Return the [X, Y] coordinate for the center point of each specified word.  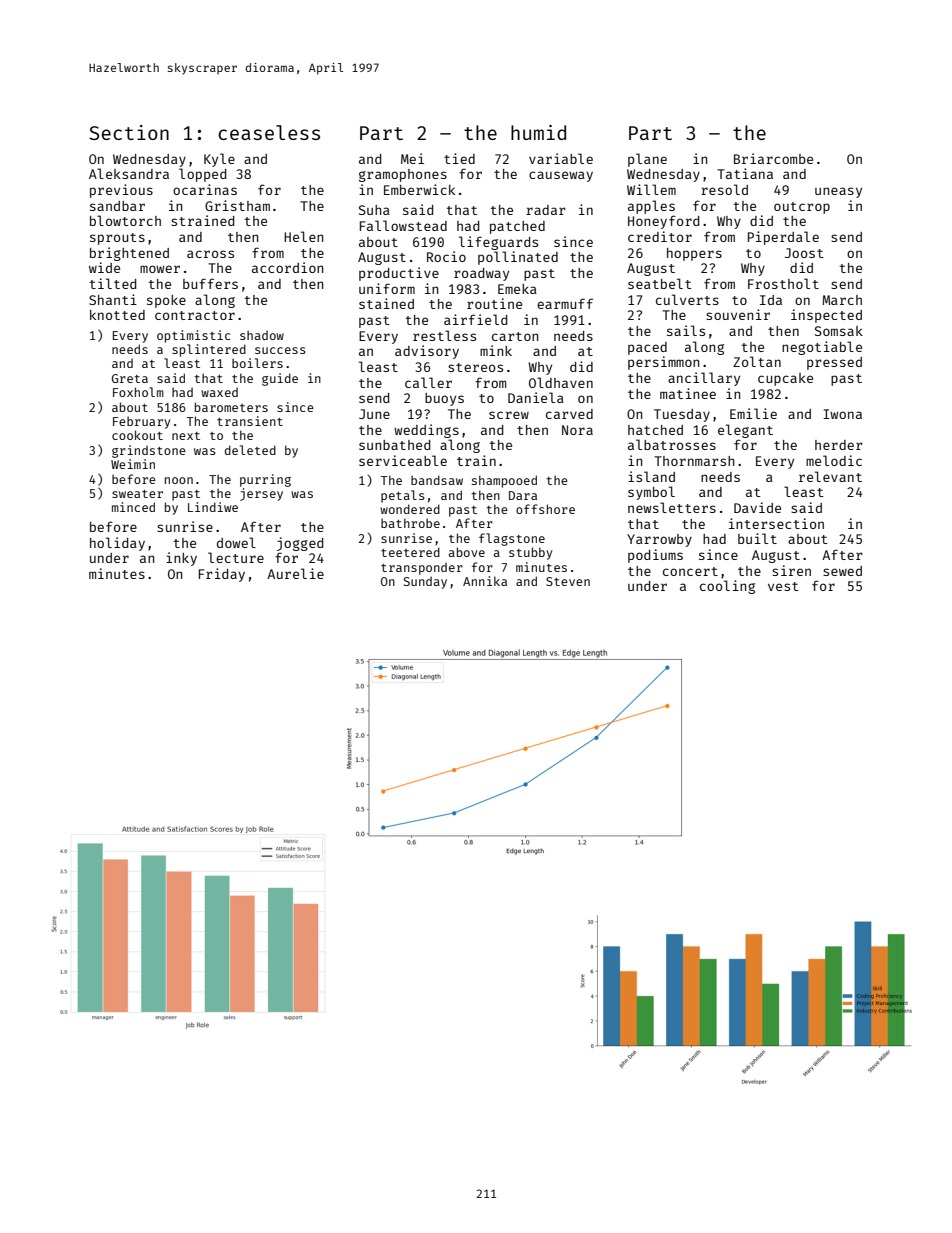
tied [459, 158]
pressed [834, 363]
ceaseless [269, 132]
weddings [426, 431]
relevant [830, 476]
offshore [545, 509]
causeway [561, 176]
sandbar [117, 206]
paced [647, 348]
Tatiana [745, 173]
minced [133, 507]
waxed [219, 392]
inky [181, 559]
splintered [209, 350]
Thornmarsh [694, 461]
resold [724, 189]
